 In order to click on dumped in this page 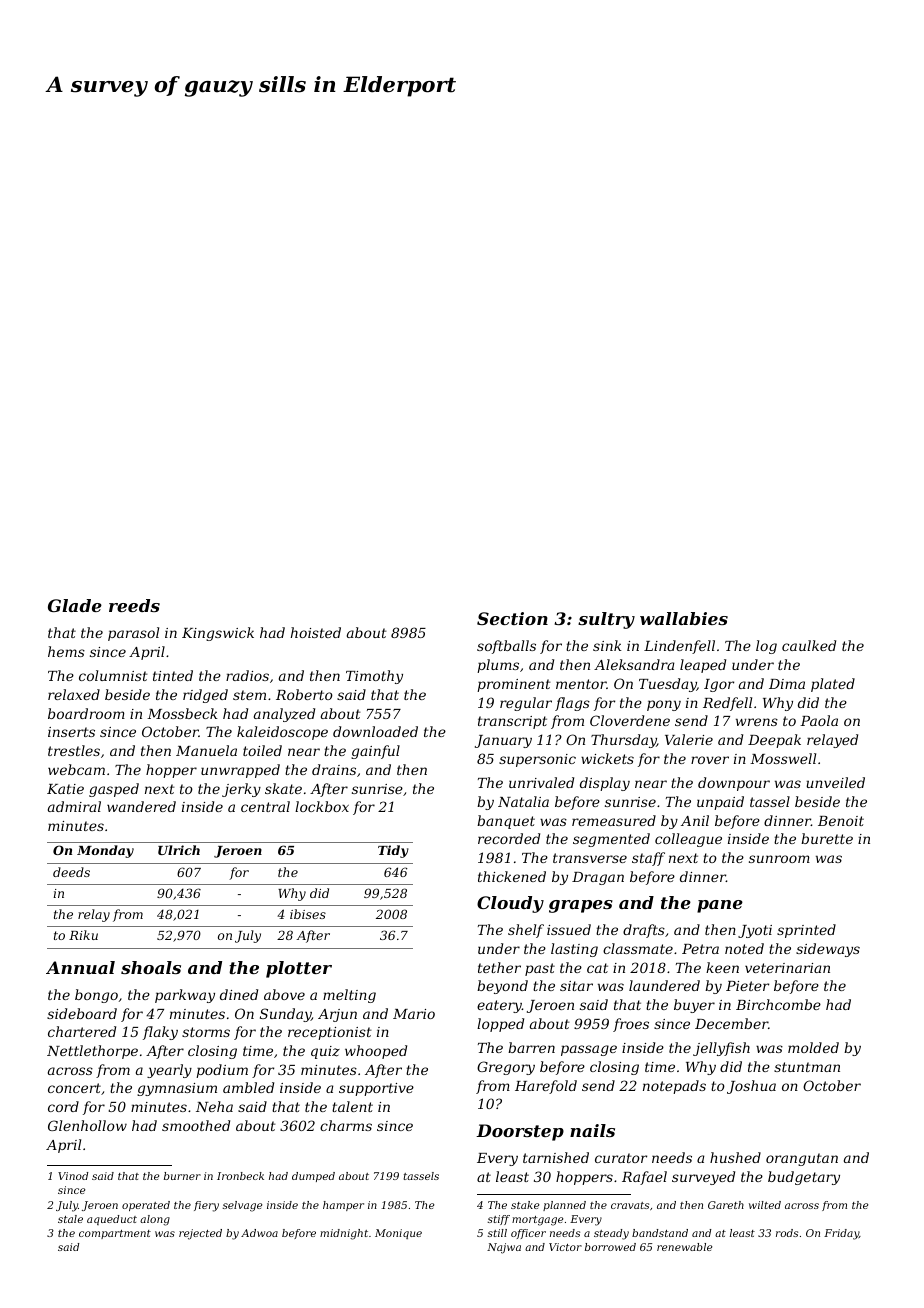, I will do `click(313, 1177)`.
